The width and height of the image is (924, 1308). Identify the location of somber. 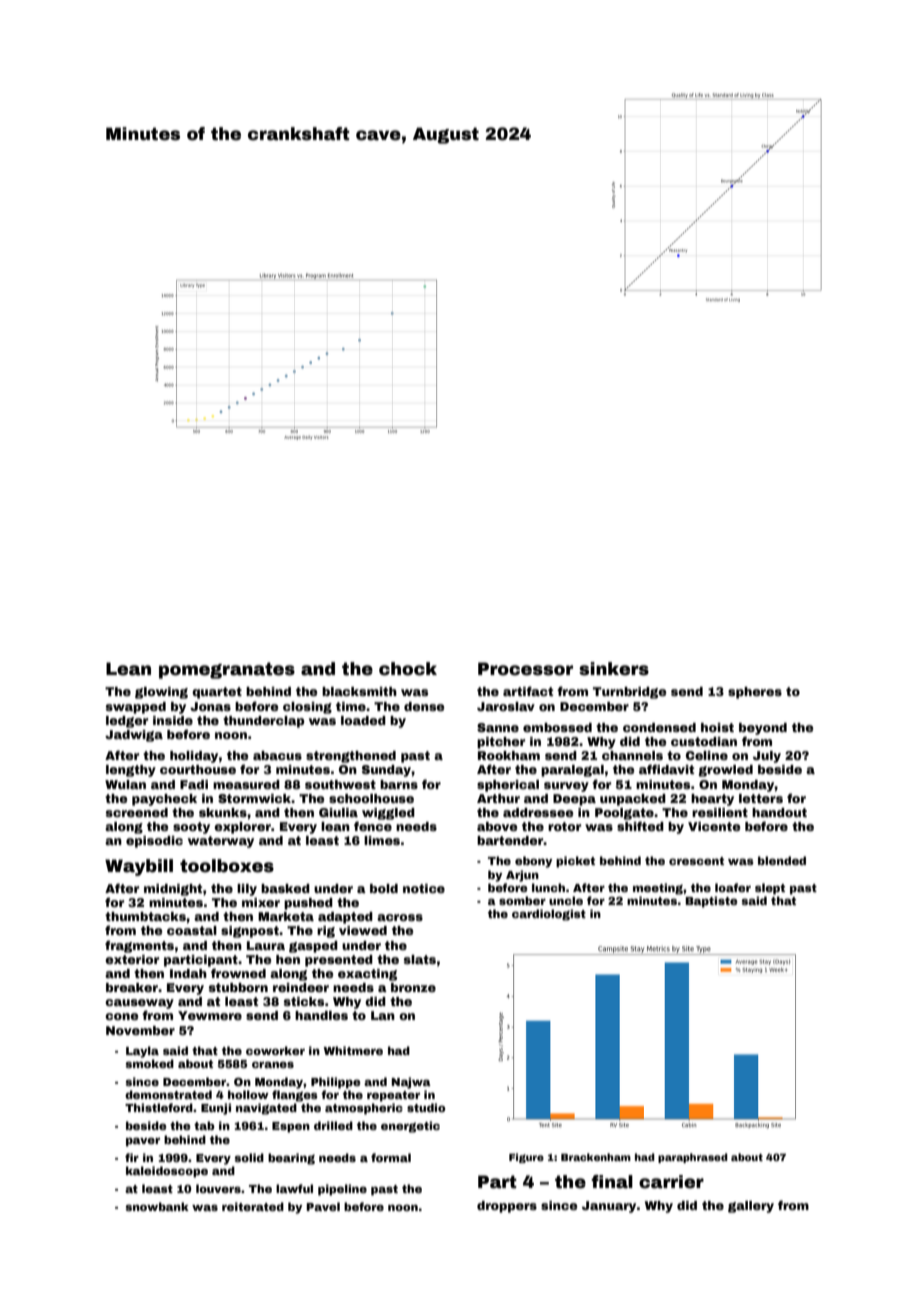
(522, 900).
